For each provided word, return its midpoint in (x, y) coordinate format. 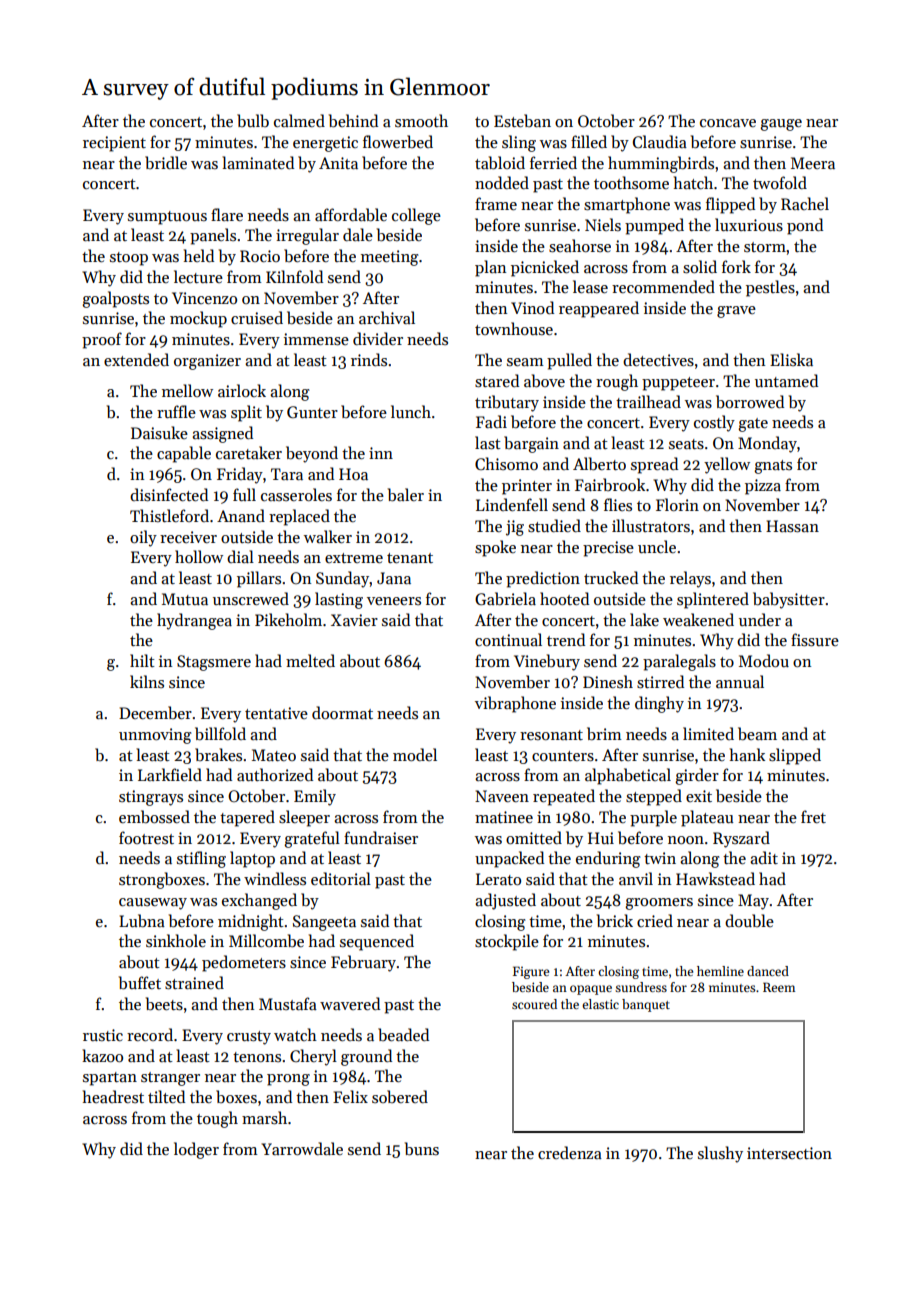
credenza (570, 1152)
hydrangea (194, 621)
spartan (110, 1079)
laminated (258, 162)
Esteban (522, 121)
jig (515, 528)
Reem (779, 987)
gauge (781, 125)
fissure (815, 640)
